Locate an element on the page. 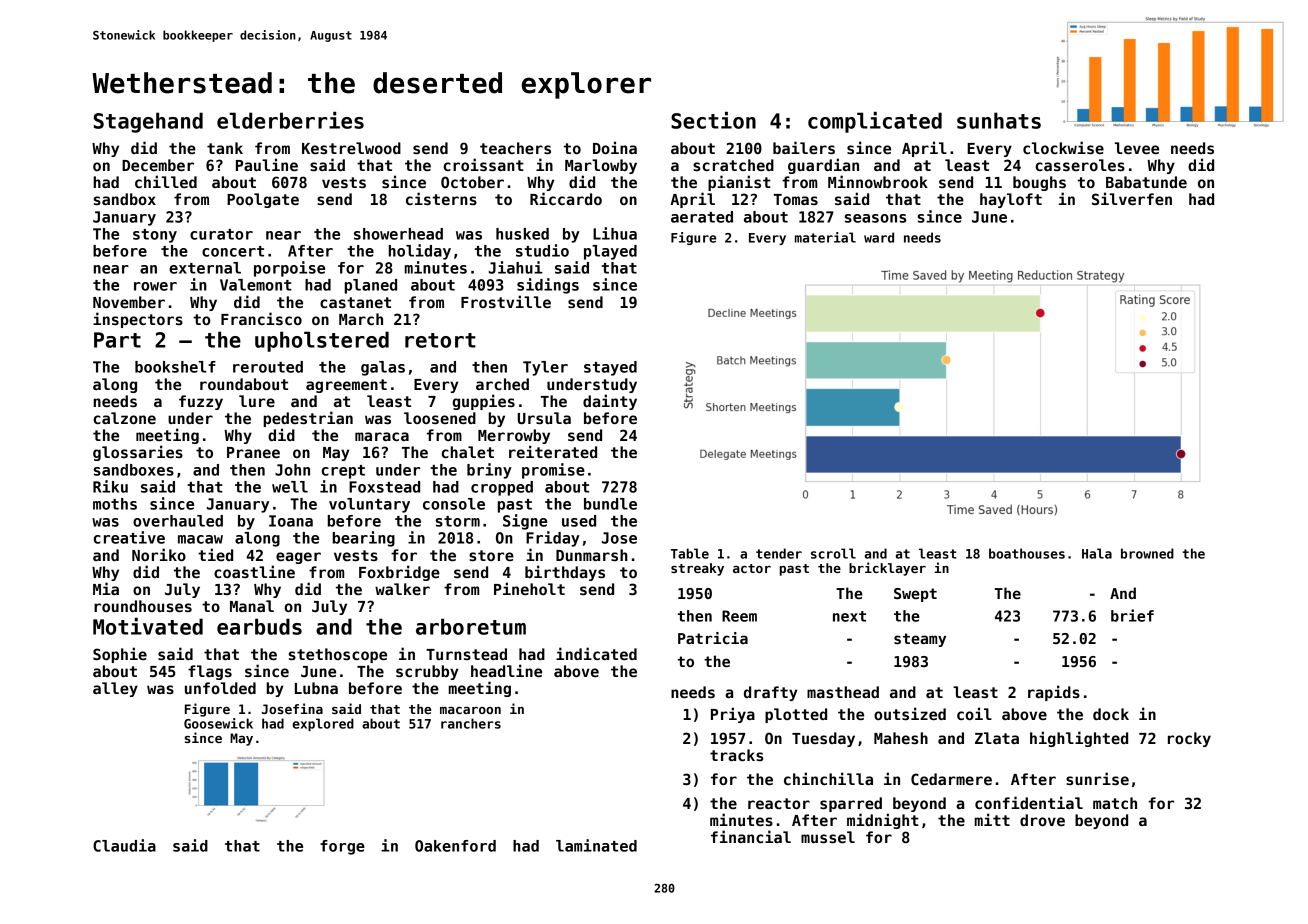 The image size is (1308, 924). Priya is located at coordinates (733, 715).
